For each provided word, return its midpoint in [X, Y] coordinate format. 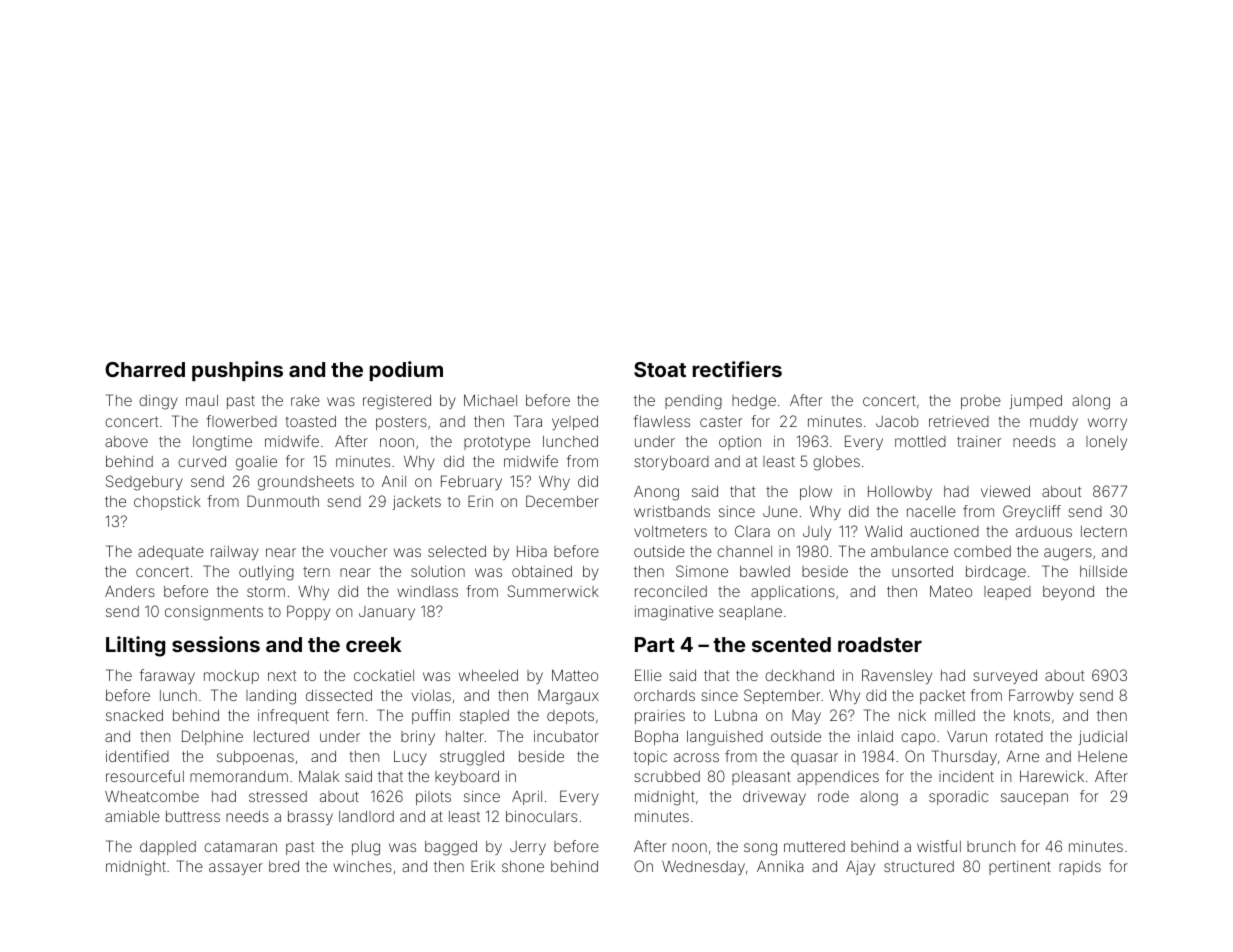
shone [523, 866]
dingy [158, 402]
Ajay [860, 868]
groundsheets [306, 483]
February [471, 482]
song [760, 849]
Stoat [660, 369]
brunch [991, 846]
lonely [1106, 443]
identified [137, 756]
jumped [1036, 402]
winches [362, 866]
